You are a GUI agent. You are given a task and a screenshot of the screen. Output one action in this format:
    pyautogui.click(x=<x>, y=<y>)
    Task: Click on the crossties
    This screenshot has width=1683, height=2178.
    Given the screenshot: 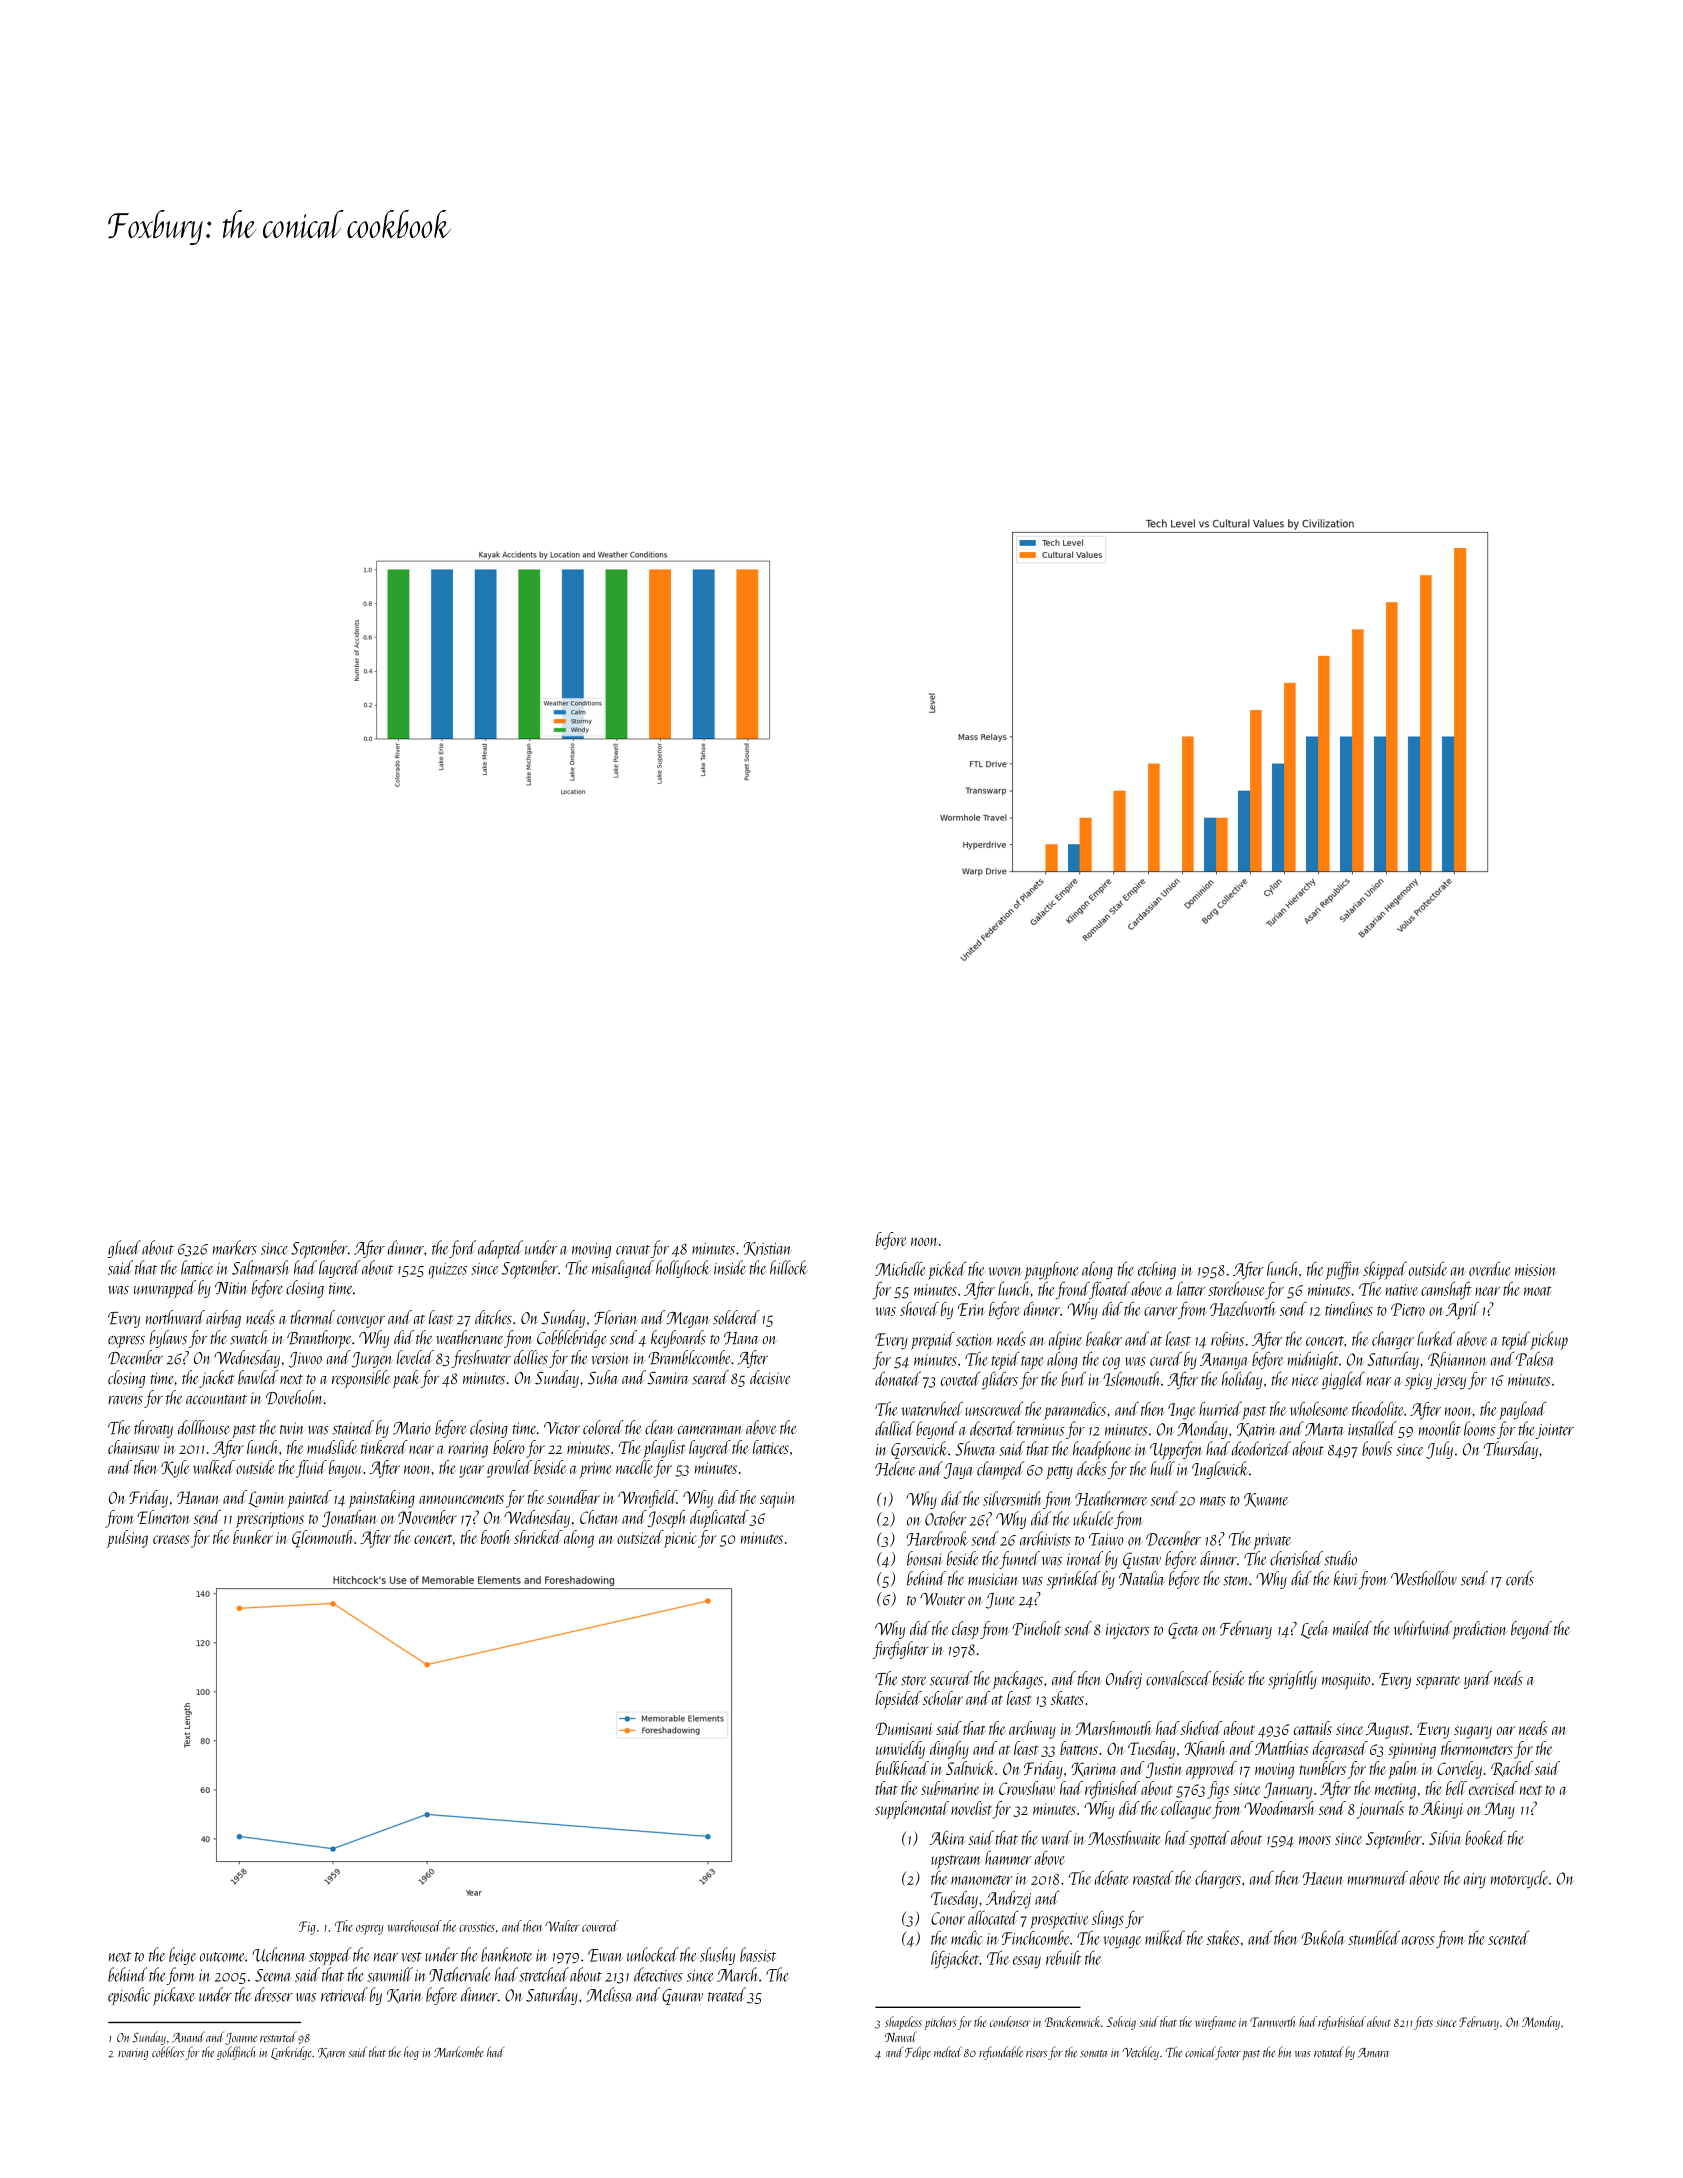 What is the action you would take?
    pyautogui.click(x=477, y=1927)
